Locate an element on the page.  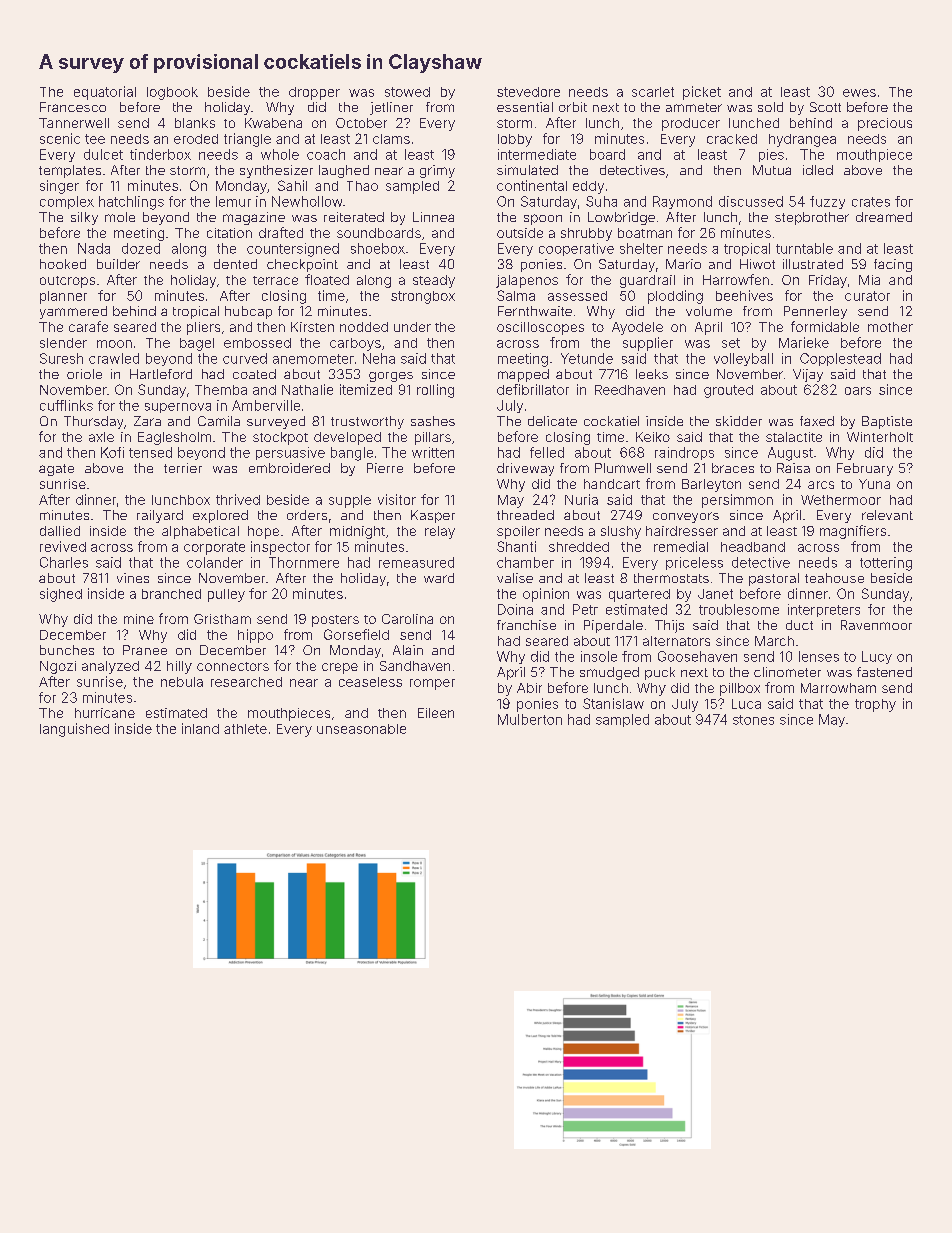
dropper is located at coordinates (314, 93).
